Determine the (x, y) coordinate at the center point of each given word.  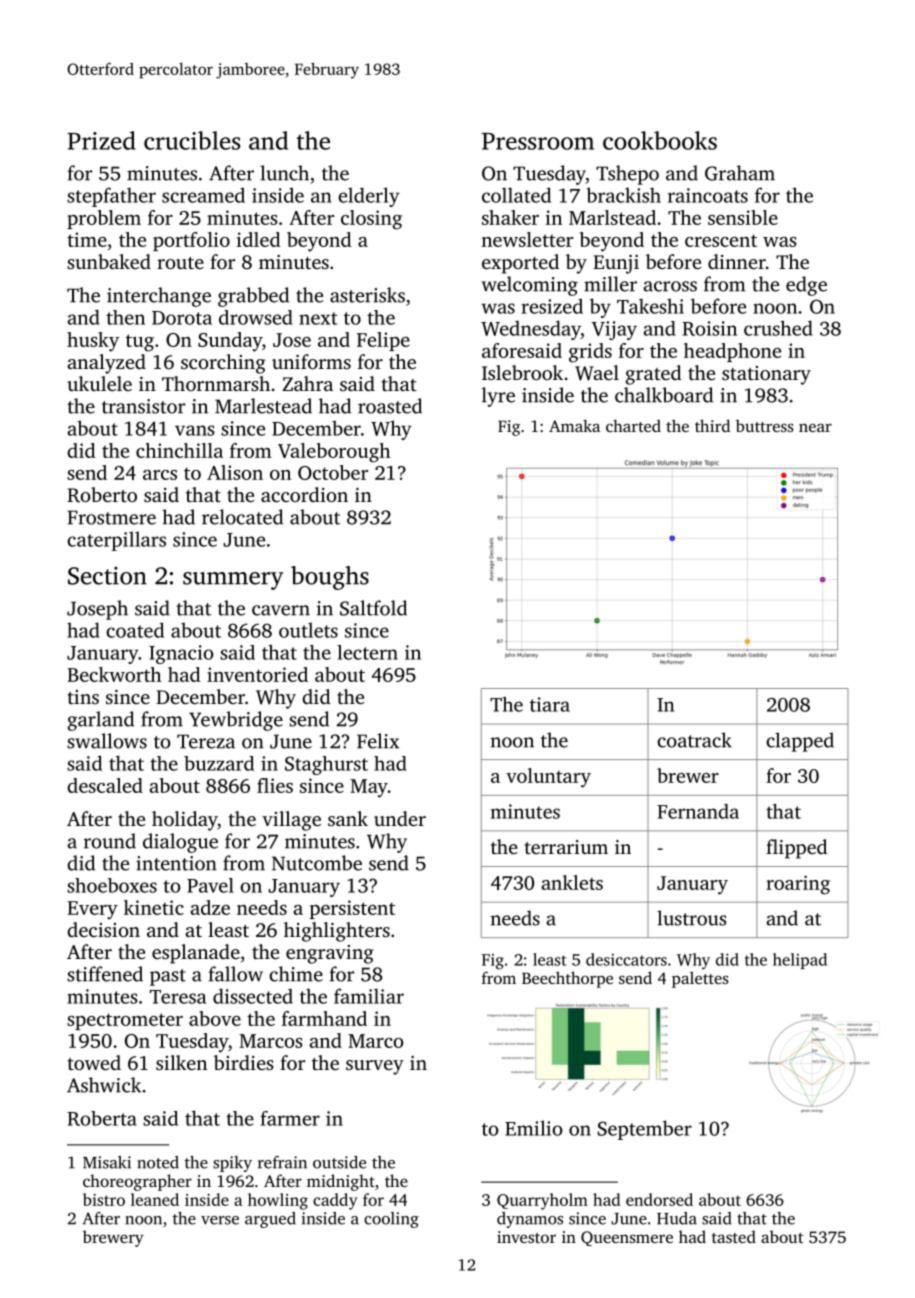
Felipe (383, 341)
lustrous (691, 918)
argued (270, 1220)
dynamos (530, 1220)
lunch (284, 173)
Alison (235, 472)
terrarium (566, 847)
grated (653, 375)
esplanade (196, 954)
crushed (778, 328)
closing (371, 220)
